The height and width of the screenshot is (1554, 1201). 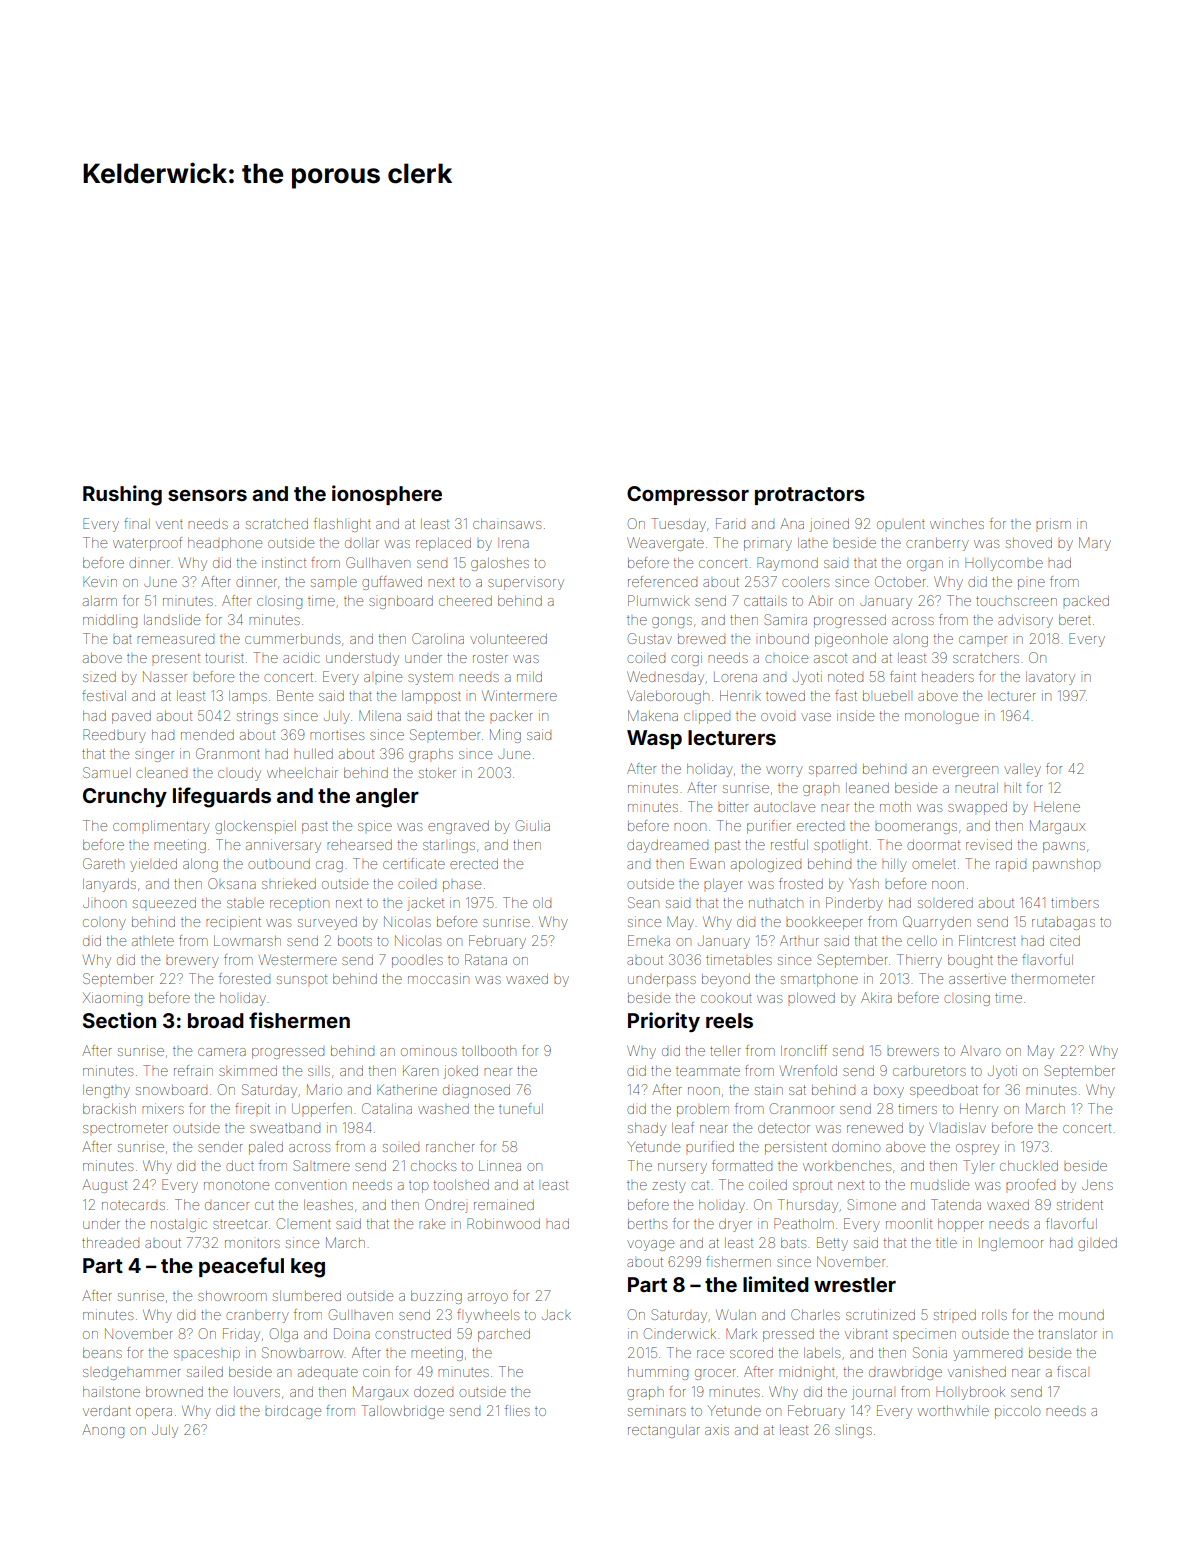 I want to click on recipient, so click(x=233, y=923).
